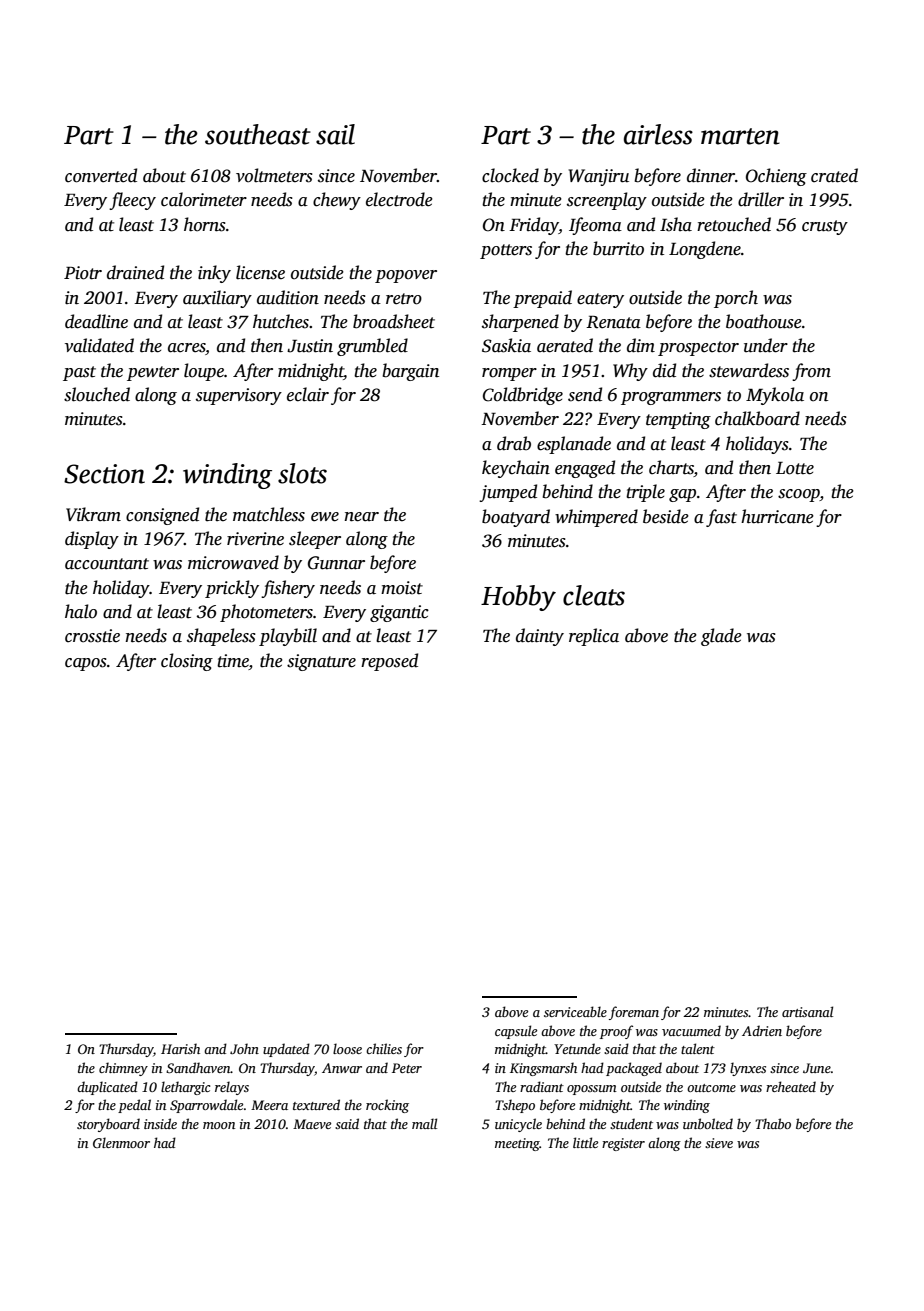 The height and width of the page is (1311, 924). What do you see at coordinates (594, 637) in the page?
I see `replica` at bounding box center [594, 637].
